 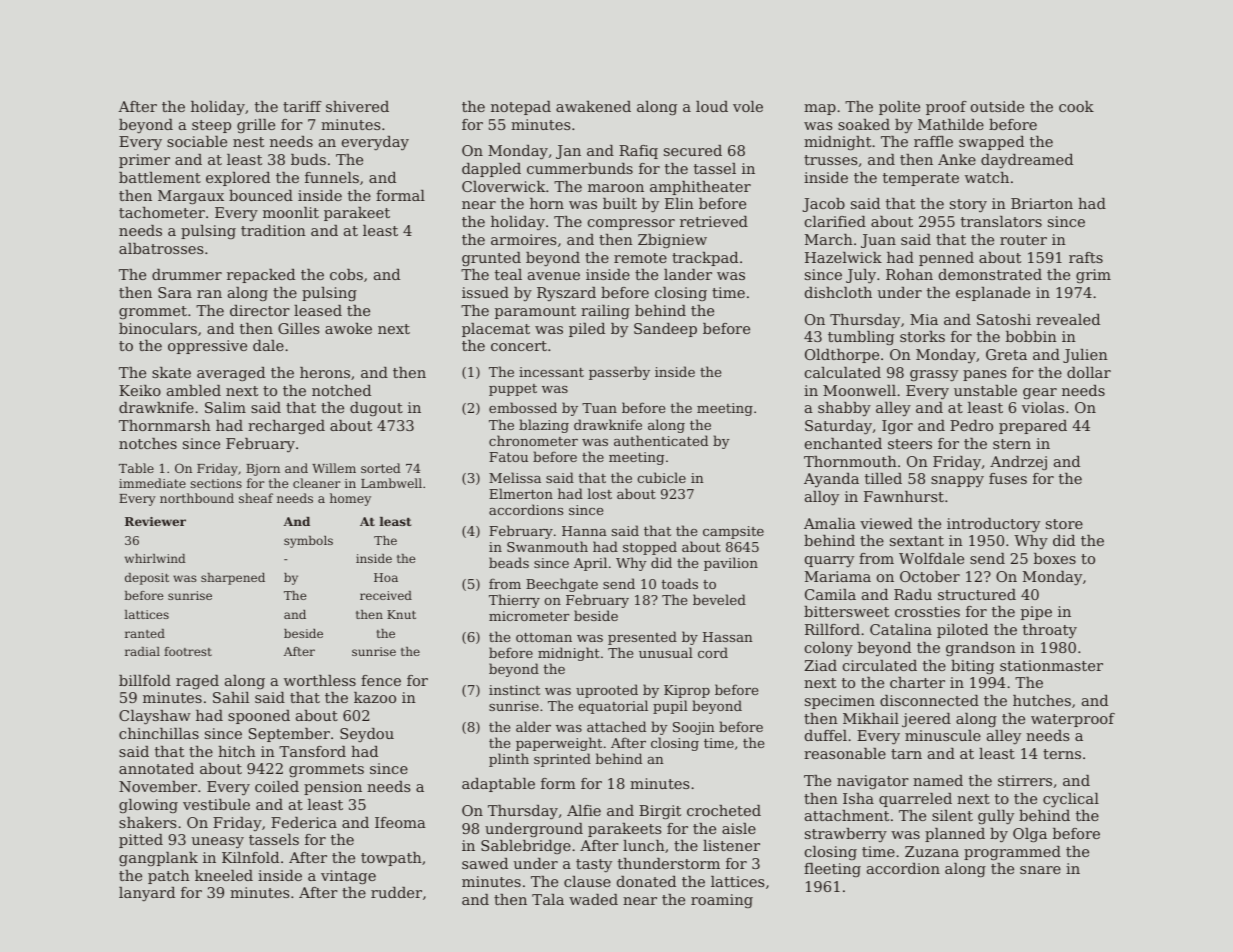 What do you see at coordinates (680, 583) in the screenshot?
I see `toads` at bounding box center [680, 583].
